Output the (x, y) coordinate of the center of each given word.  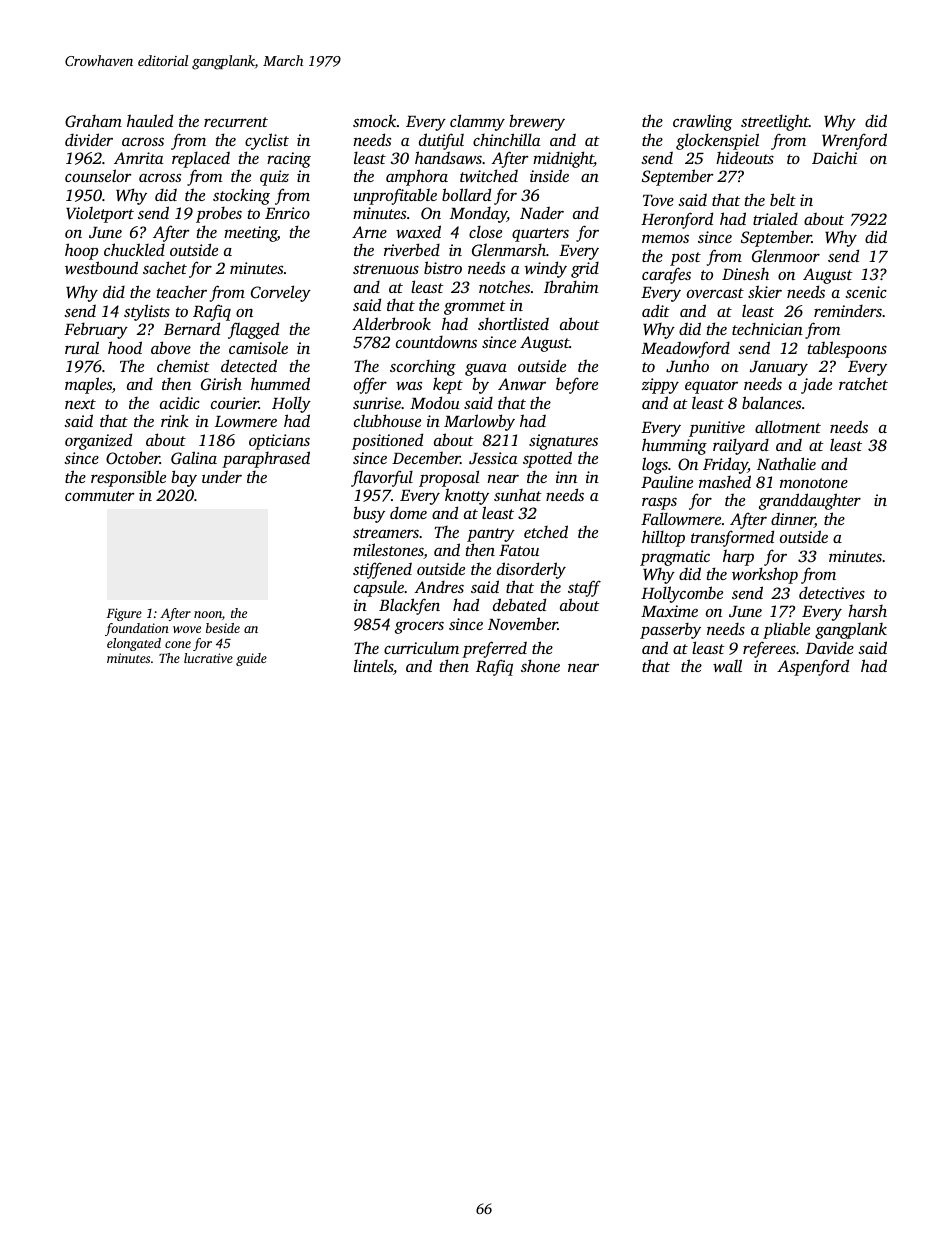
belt (783, 199)
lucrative (208, 658)
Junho (687, 366)
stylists (147, 312)
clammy (477, 122)
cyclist (267, 141)
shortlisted (513, 323)
